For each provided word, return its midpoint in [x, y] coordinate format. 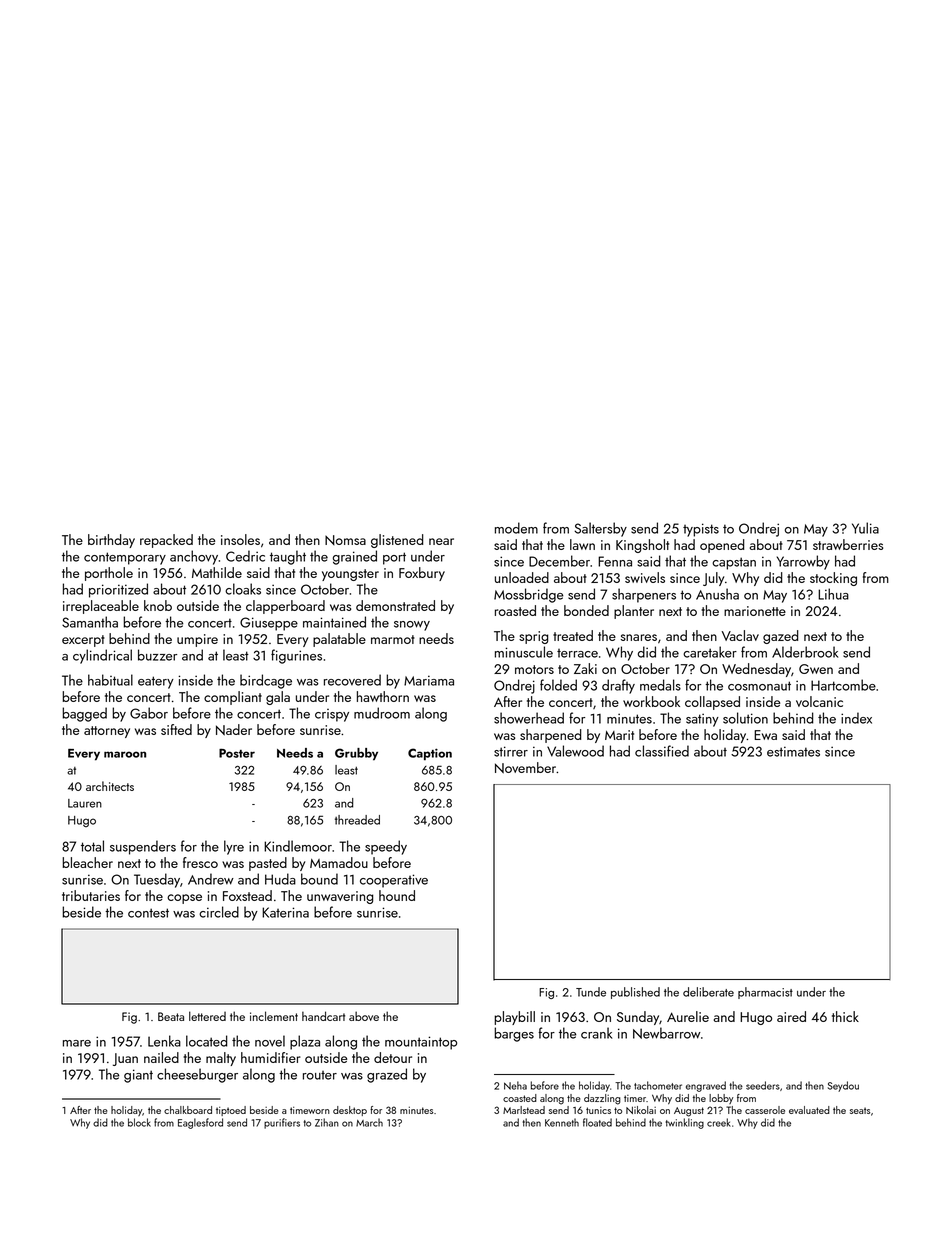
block [139, 1122]
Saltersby [600, 529]
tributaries [91, 895]
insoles [240, 539]
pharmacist [765, 993]
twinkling [685, 1123]
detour [393, 1057]
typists [701, 530]
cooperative [394, 881]
